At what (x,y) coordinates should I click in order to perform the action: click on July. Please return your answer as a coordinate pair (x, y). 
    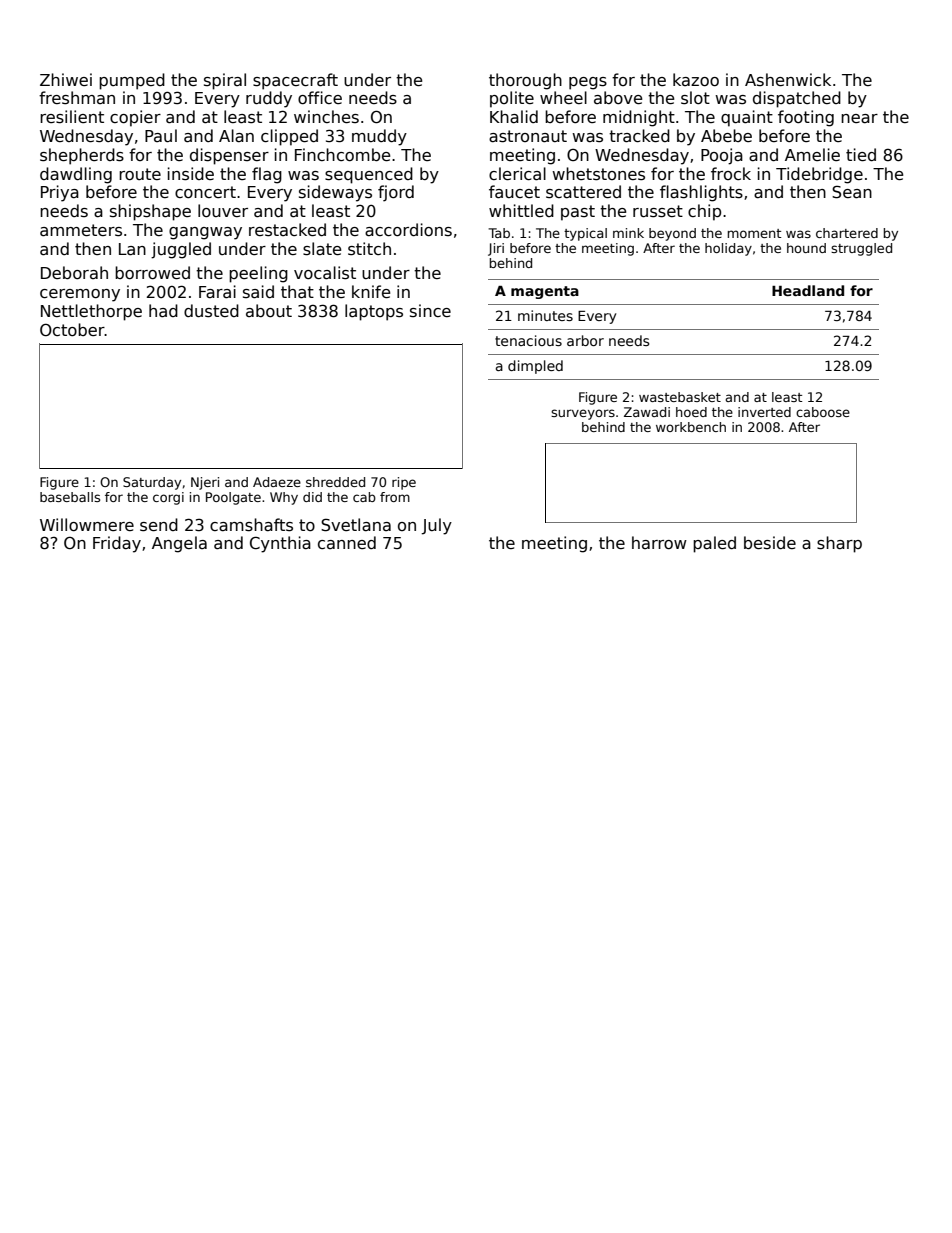
    Looking at the image, I should click on (436, 526).
